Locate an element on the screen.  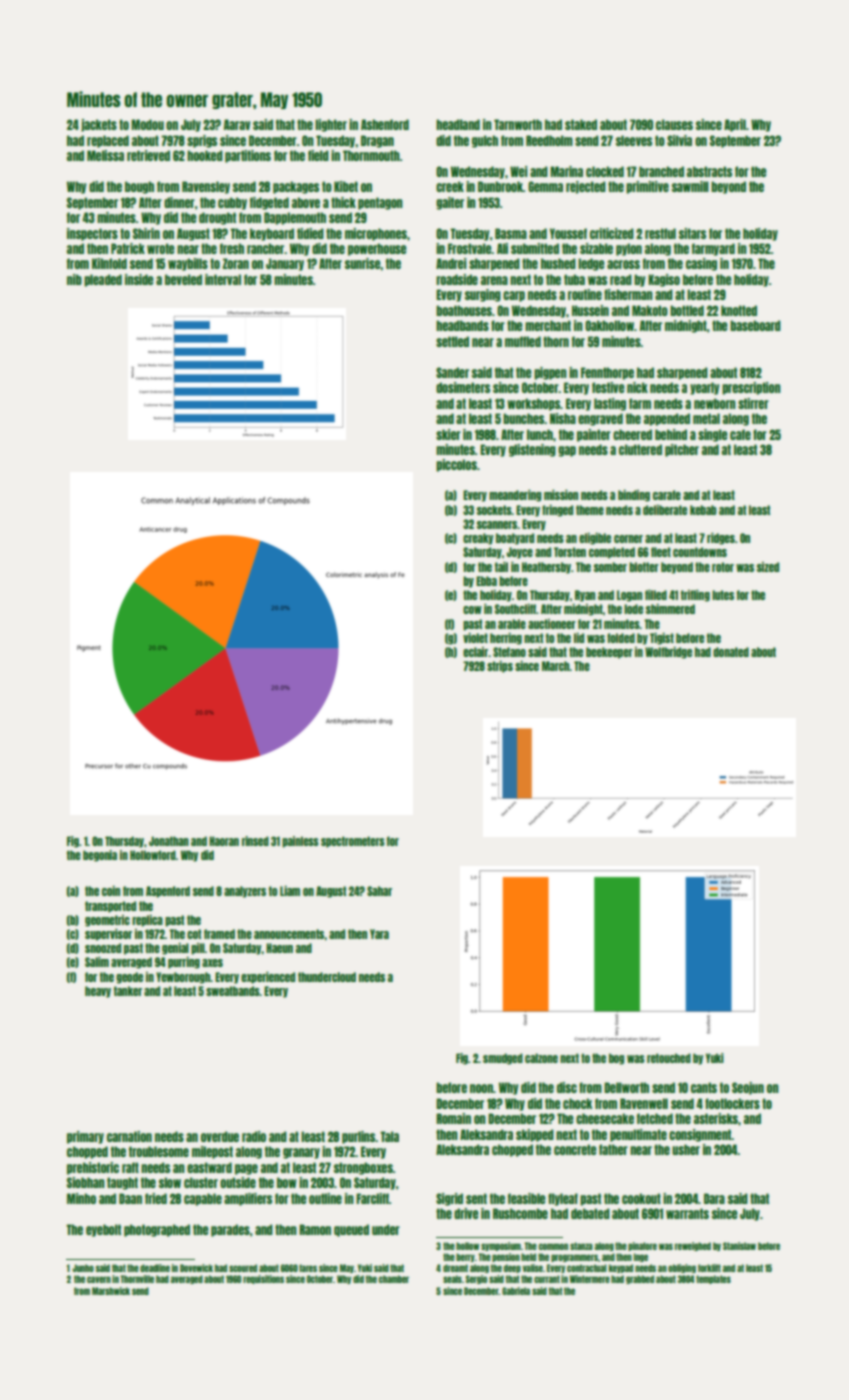
sized is located at coordinates (768, 567).
